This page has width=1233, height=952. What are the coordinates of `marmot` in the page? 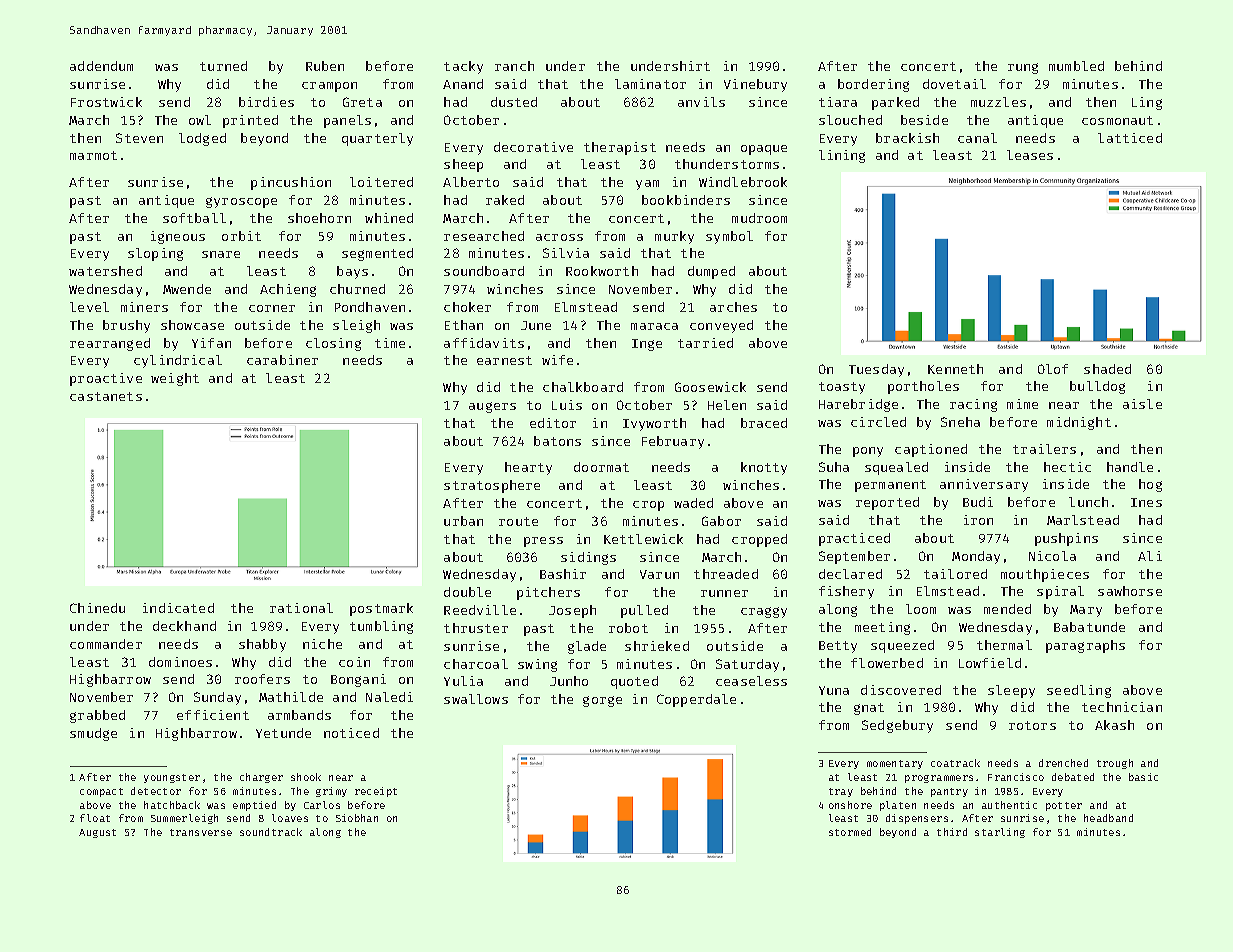 It's located at (93, 155).
